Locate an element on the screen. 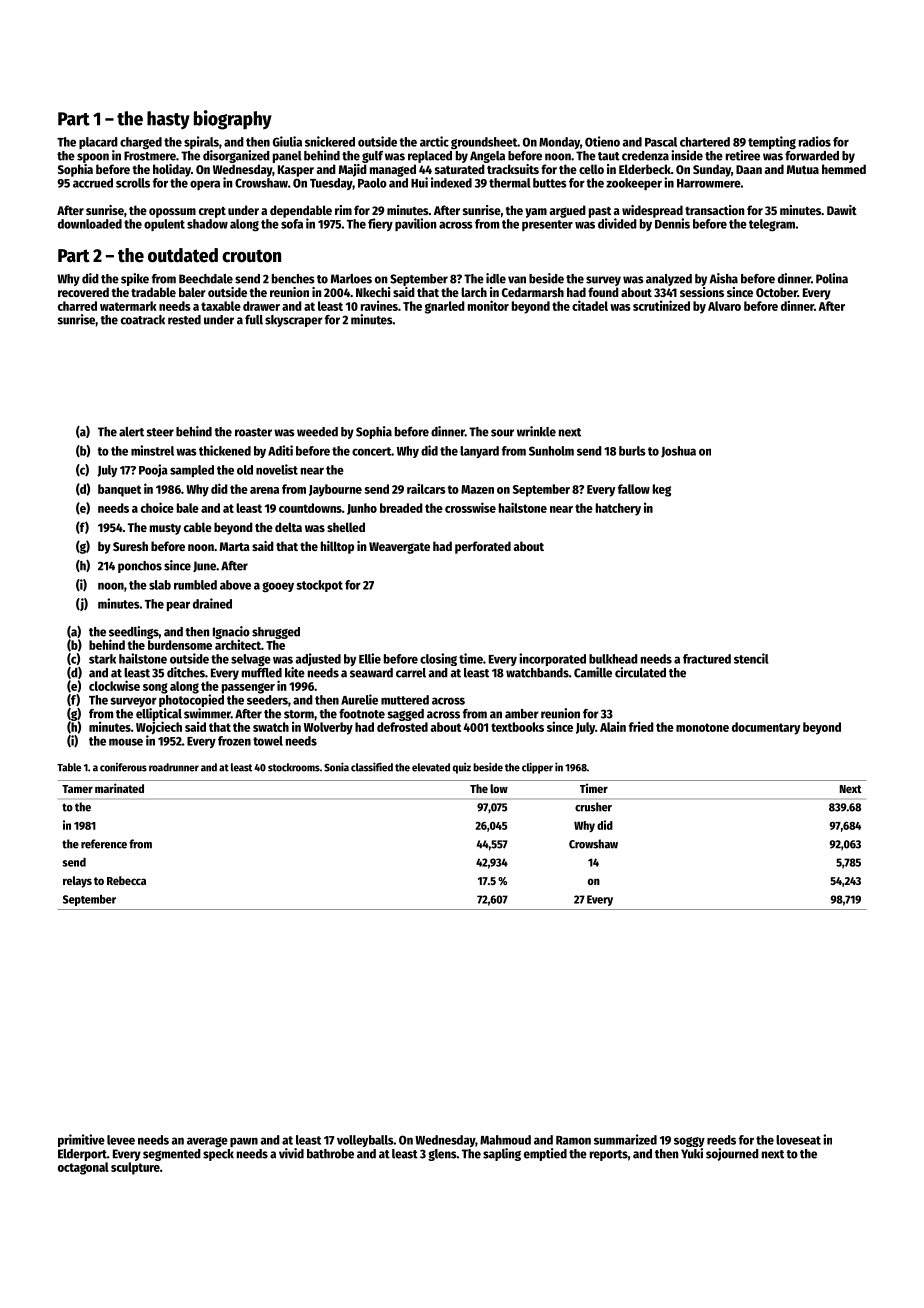 The height and width of the screenshot is (1308, 924). speck is located at coordinates (218, 1155).
